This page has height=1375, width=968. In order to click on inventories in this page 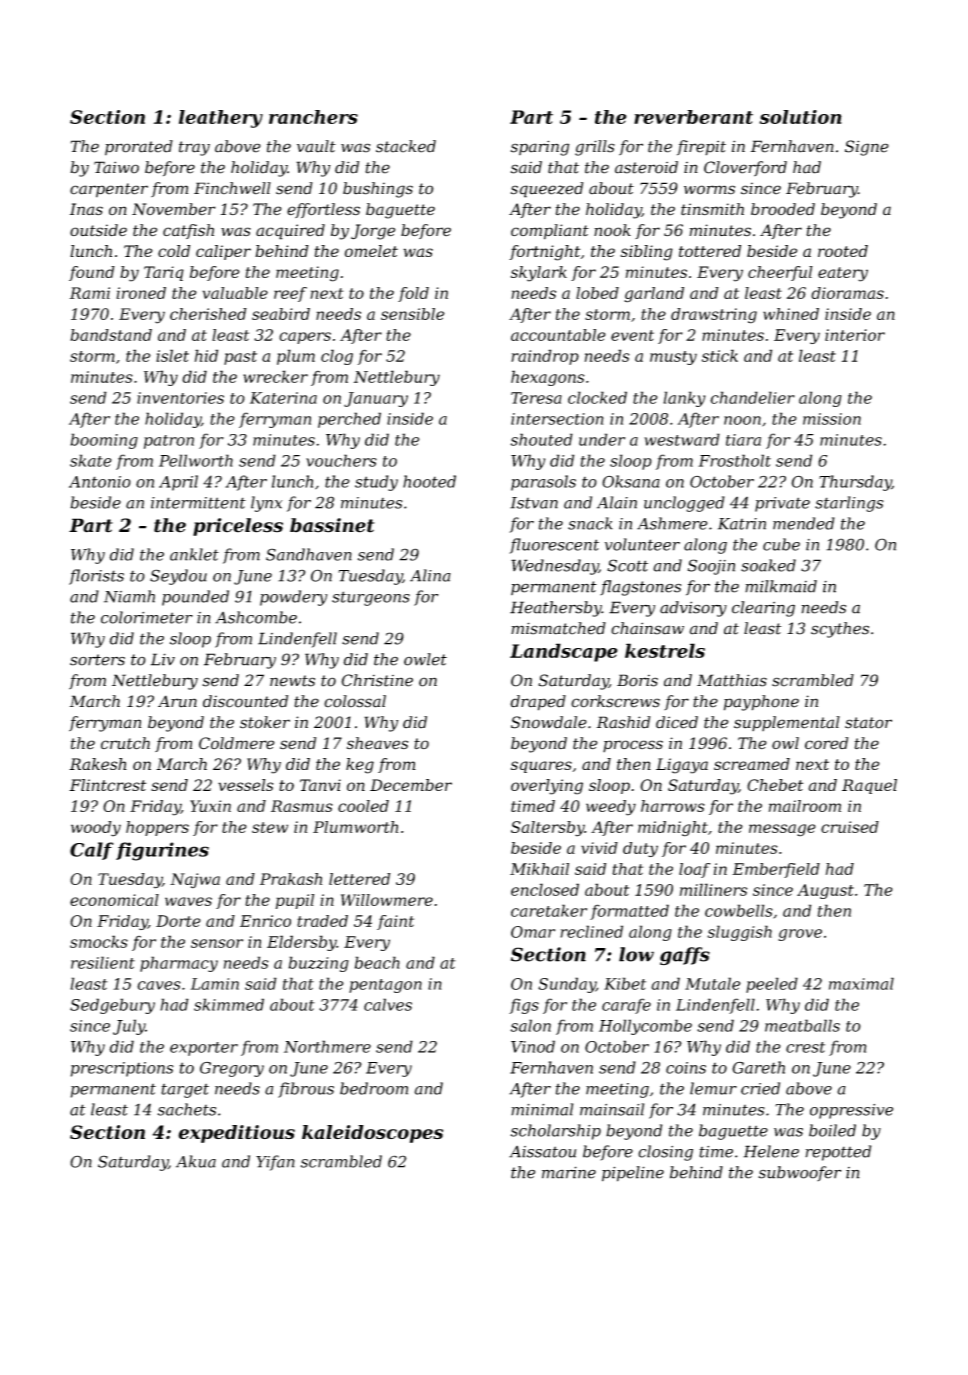, I will do `click(180, 398)`.
